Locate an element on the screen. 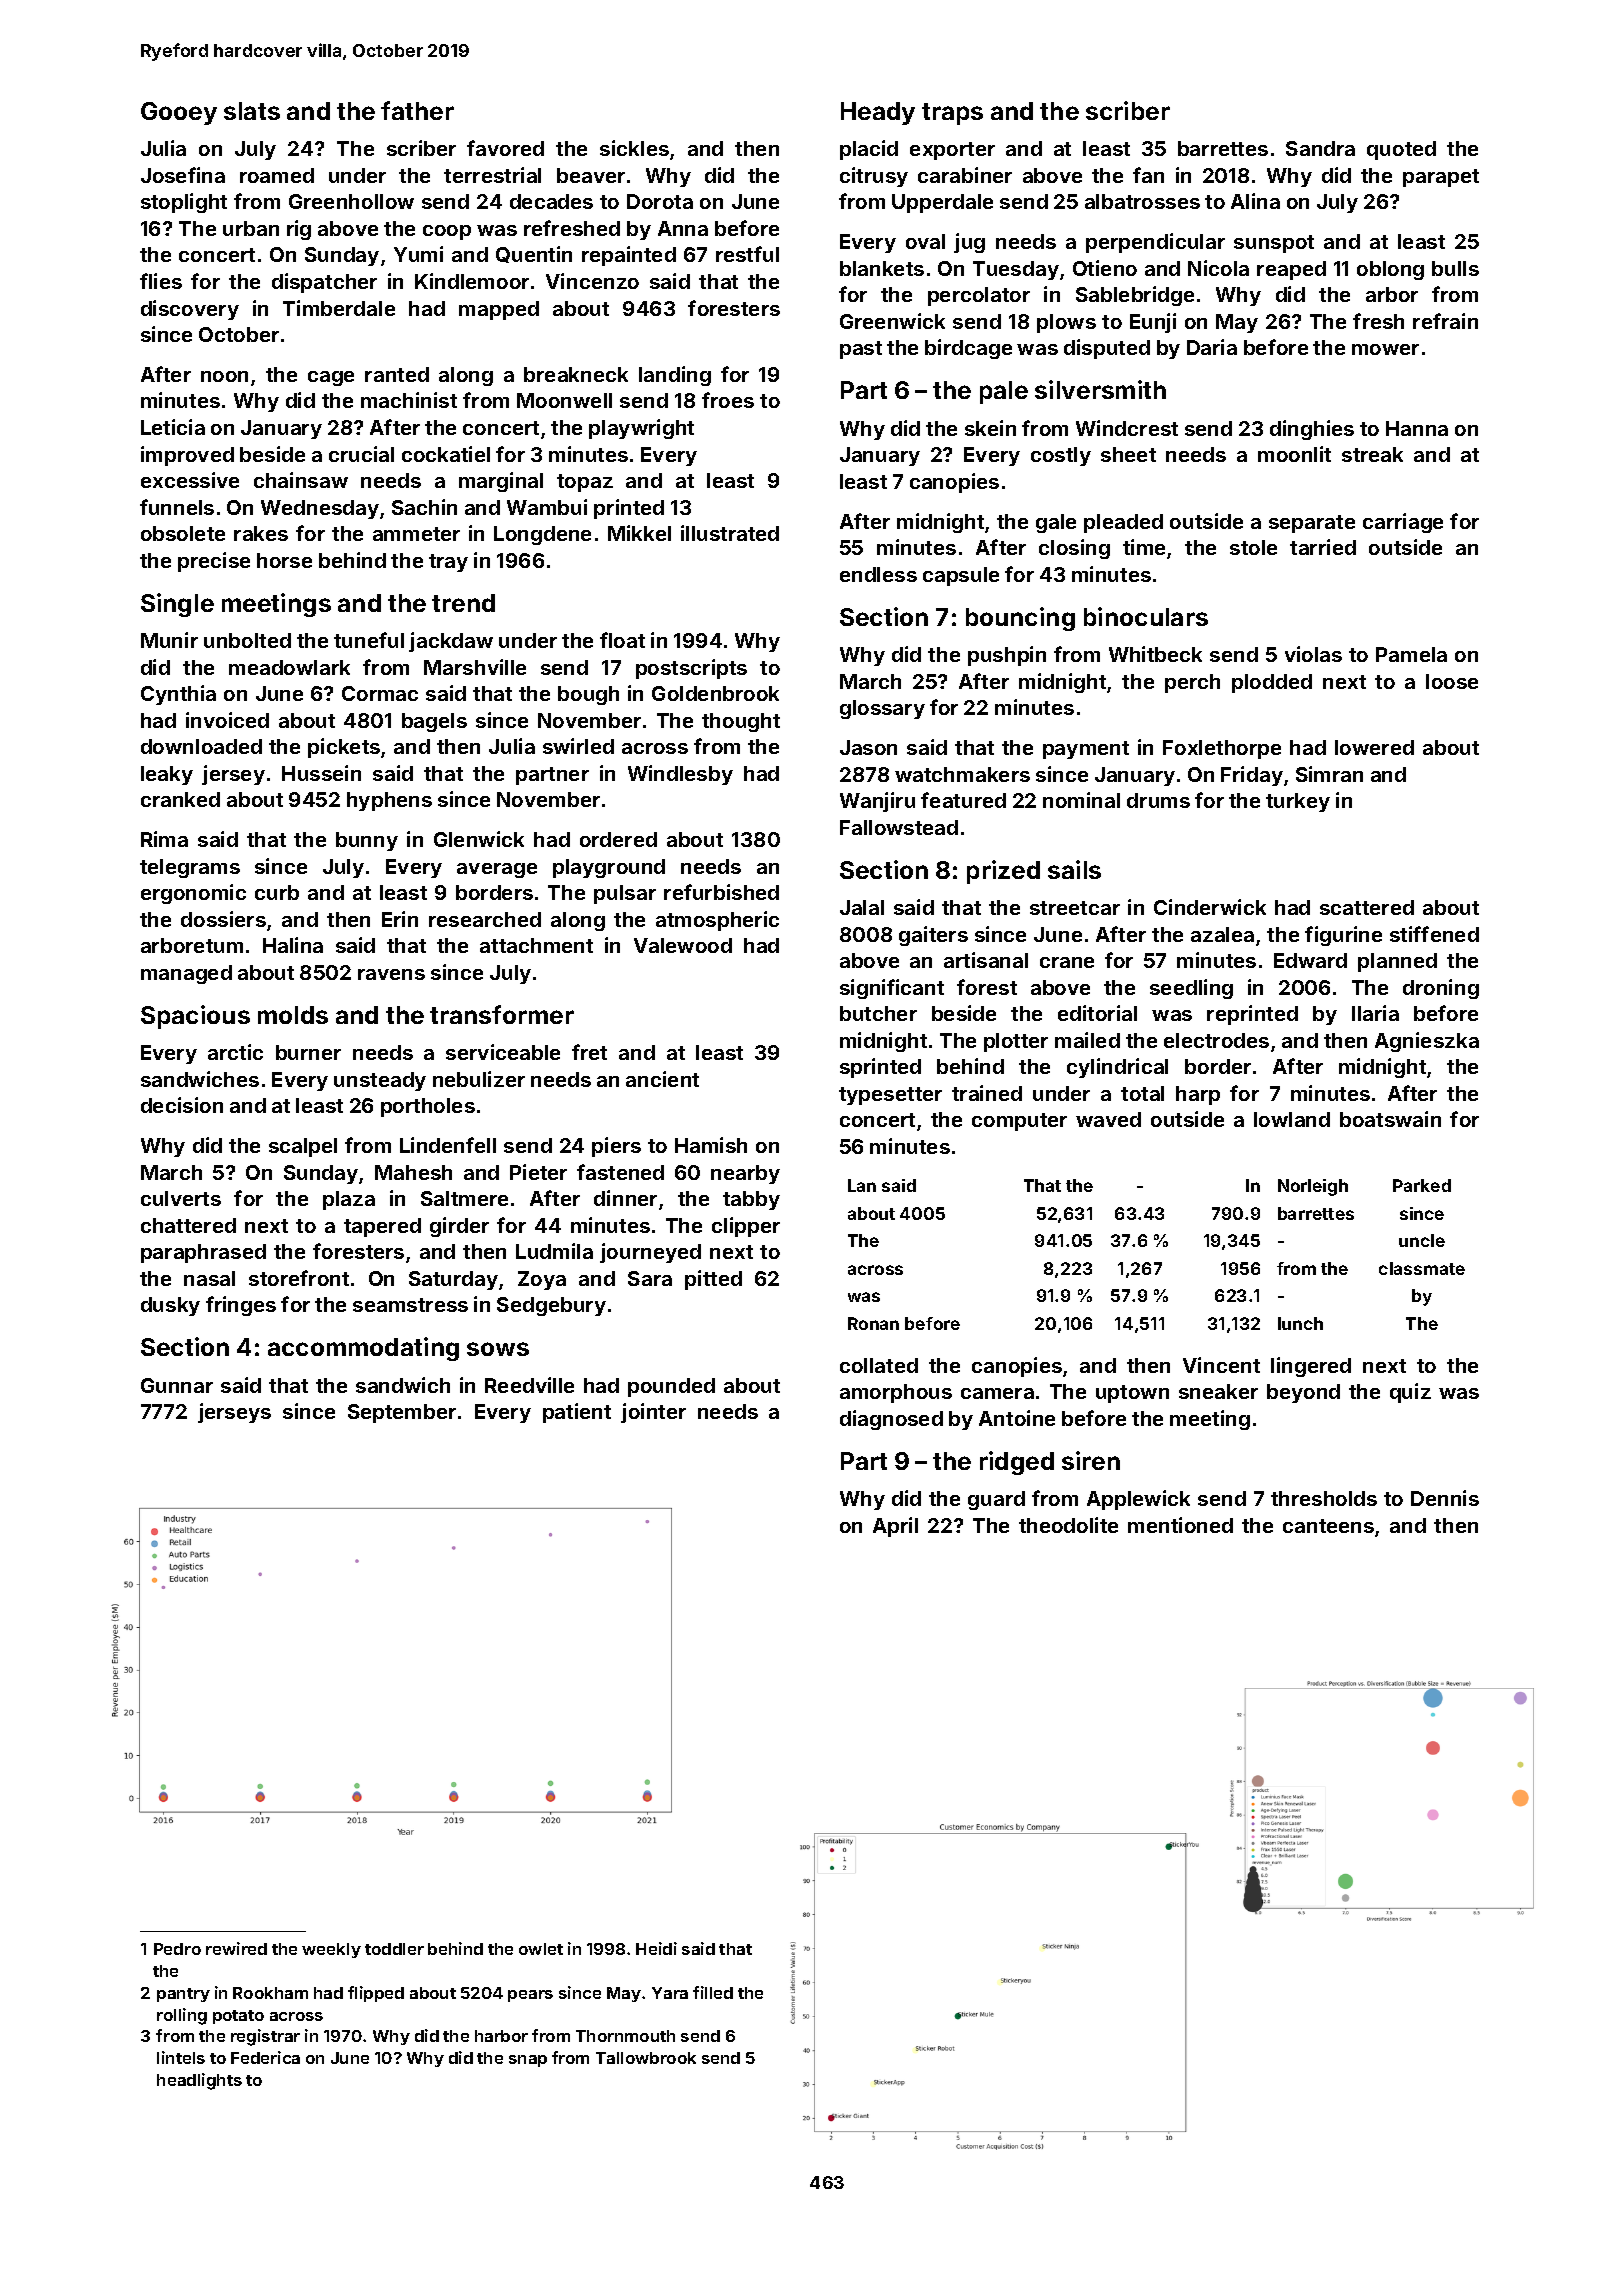  telegrams is located at coordinates (190, 868).
